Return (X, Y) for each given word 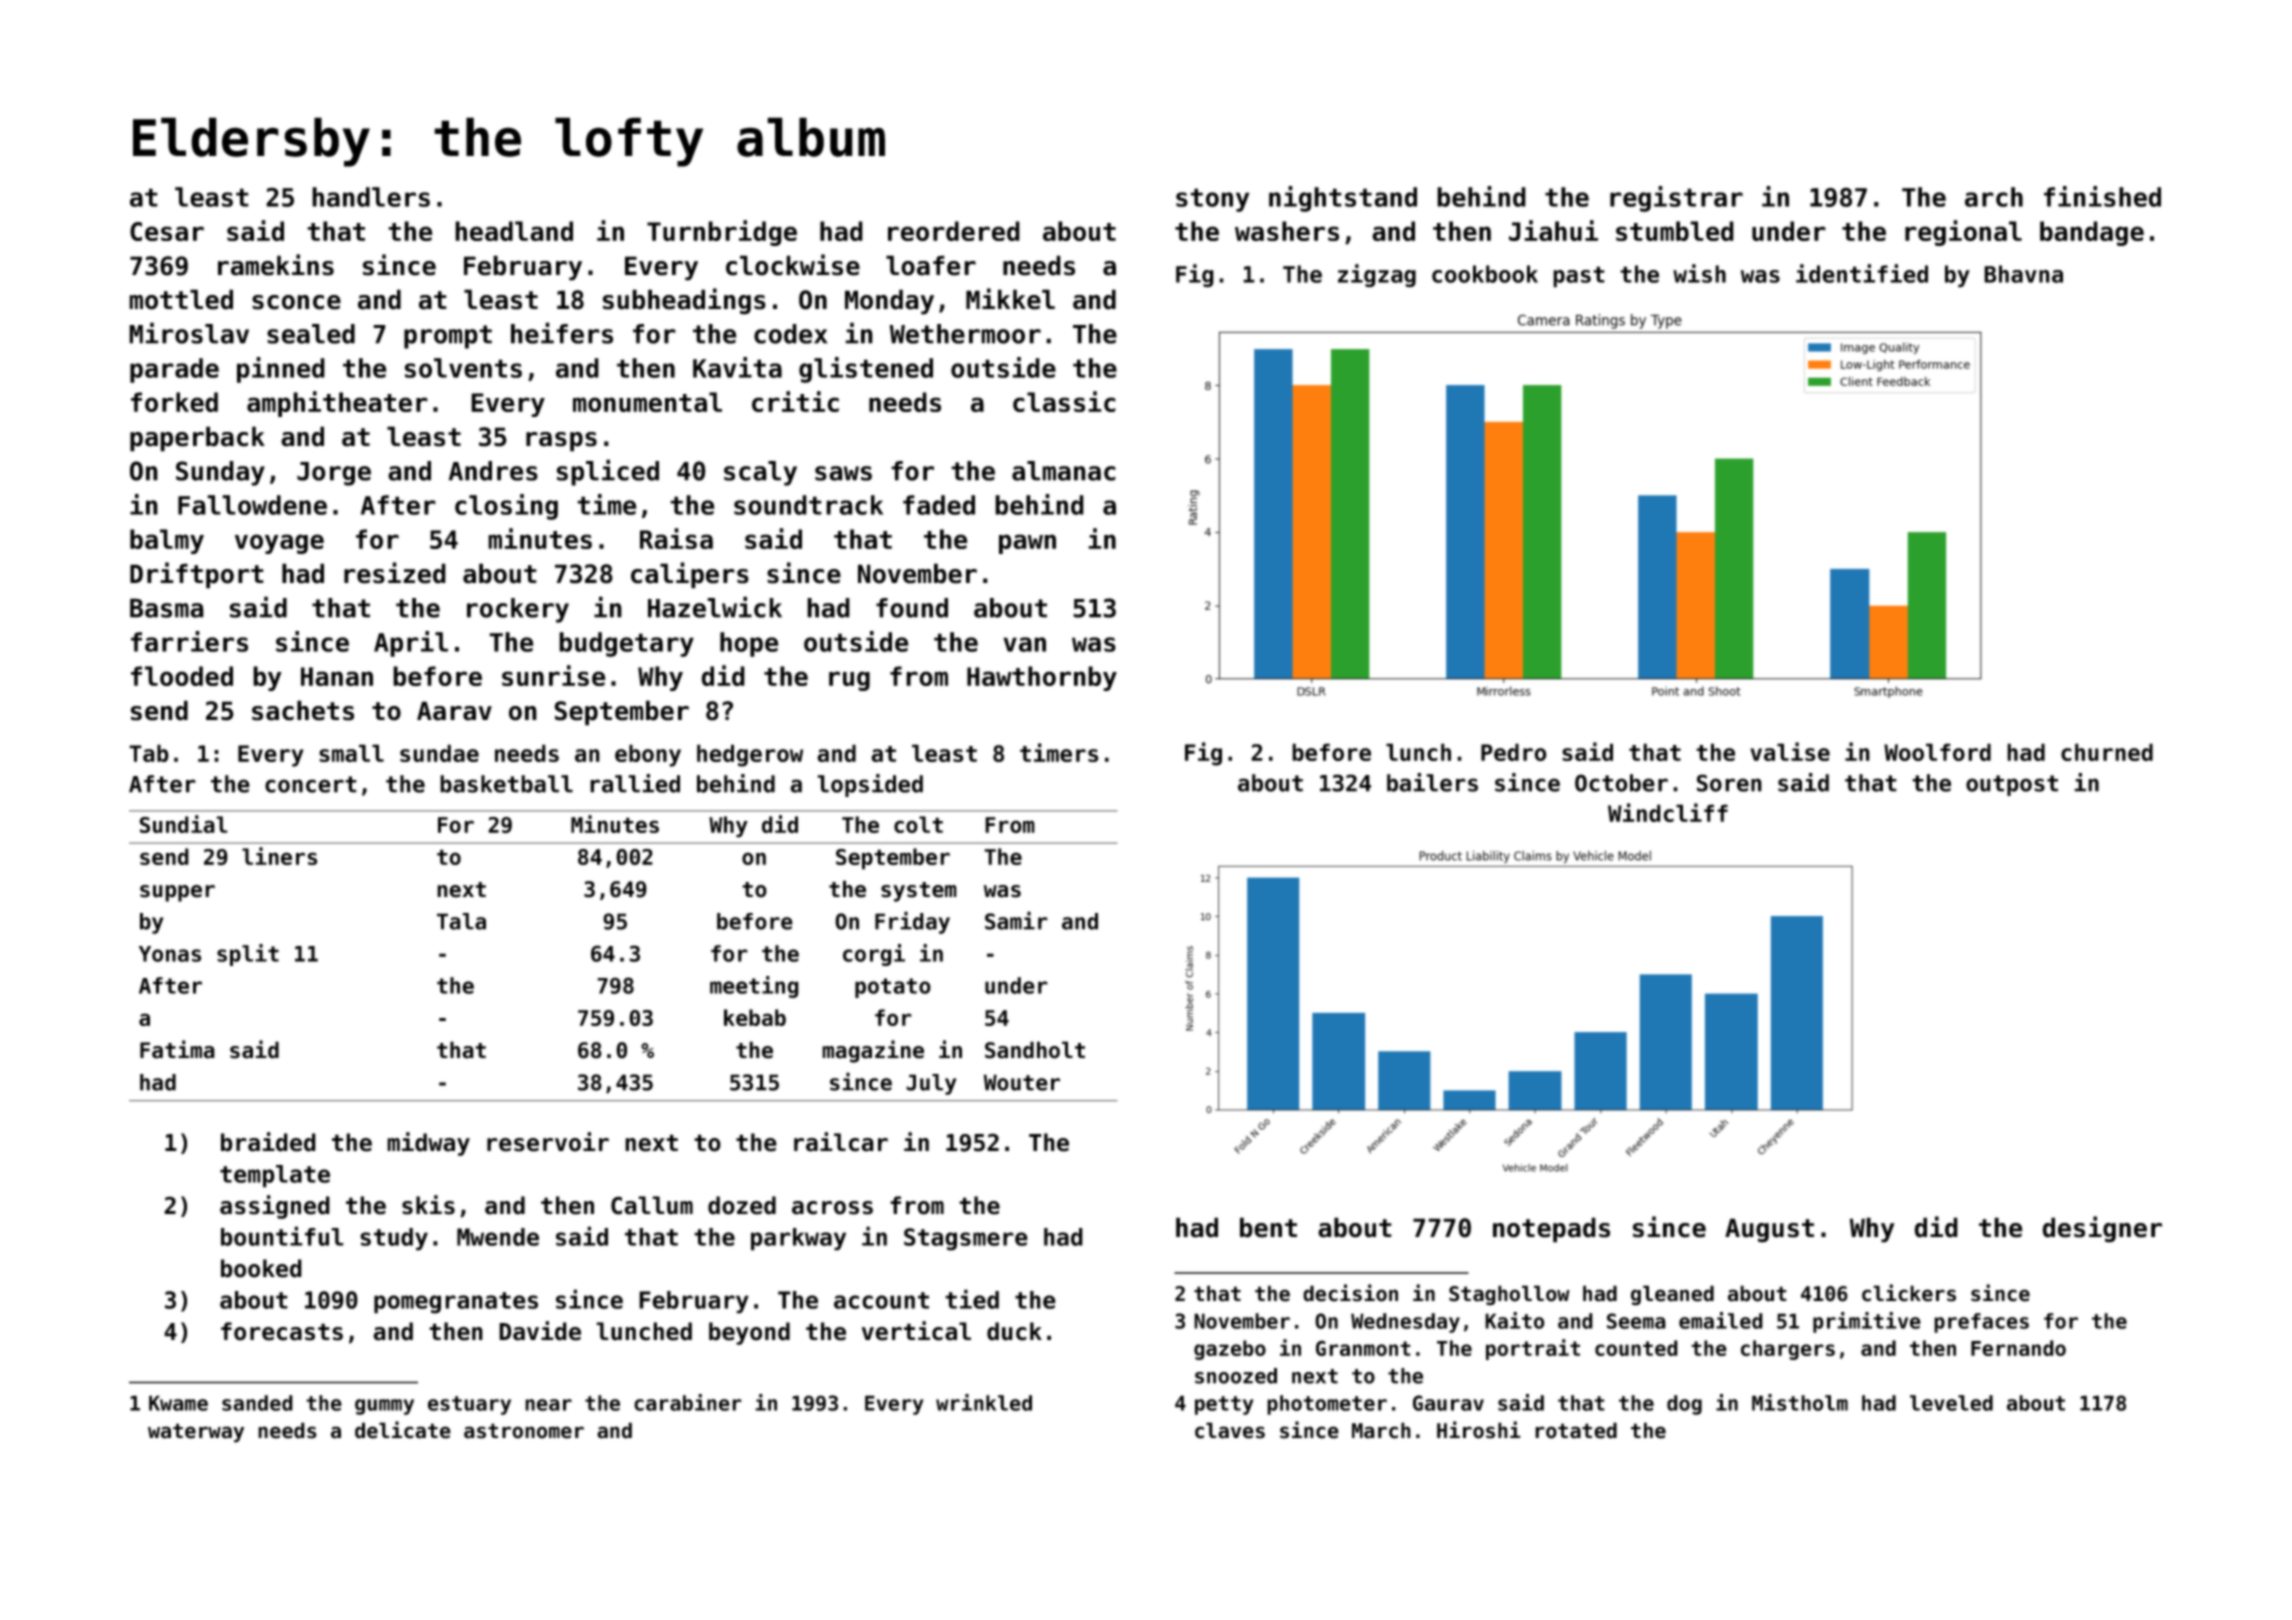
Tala (461, 921)
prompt (448, 337)
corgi (874, 955)
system (919, 892)
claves (1230, 1430)
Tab (149, 753)
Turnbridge (722, 233)
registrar (1676, 199)
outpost (2012, 785)
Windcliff (1668, 812)
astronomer (524, 1431)
